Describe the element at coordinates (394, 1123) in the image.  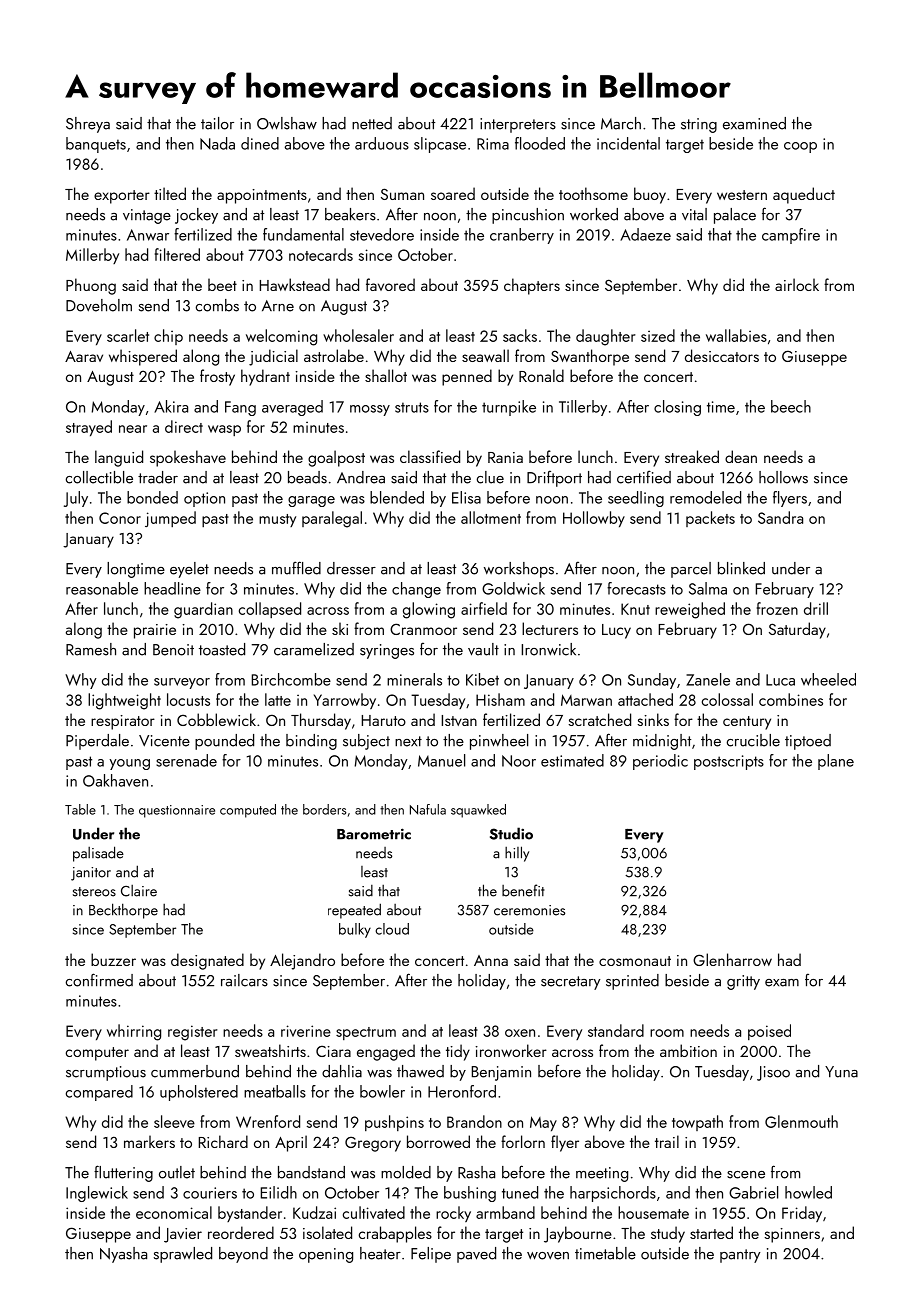
I see `pushpins` at that location.
